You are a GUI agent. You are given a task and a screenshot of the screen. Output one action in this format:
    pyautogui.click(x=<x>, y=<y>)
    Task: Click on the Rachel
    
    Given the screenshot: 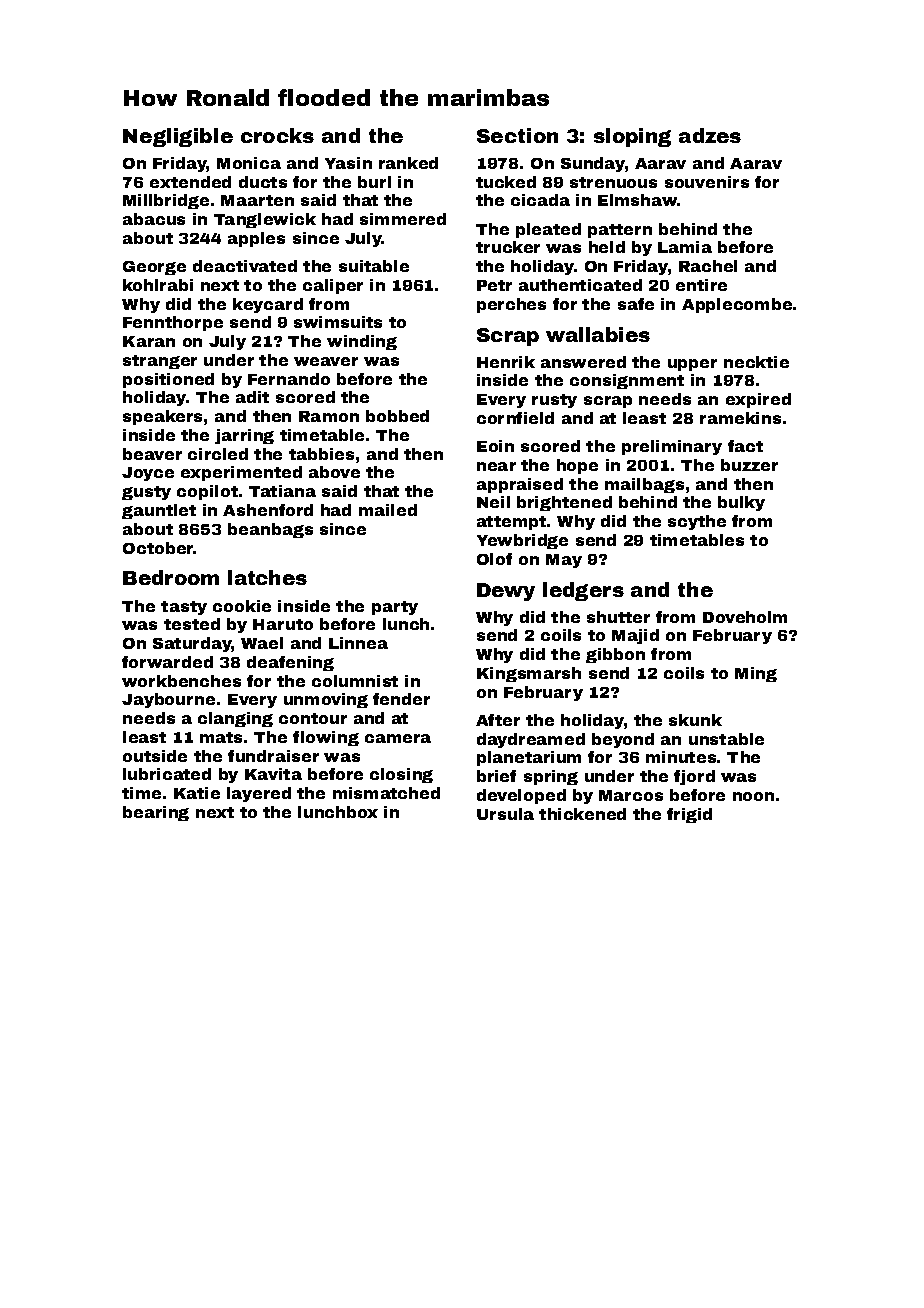 What is the action you would take?
    pyautogui.click(x=708, y=266)
